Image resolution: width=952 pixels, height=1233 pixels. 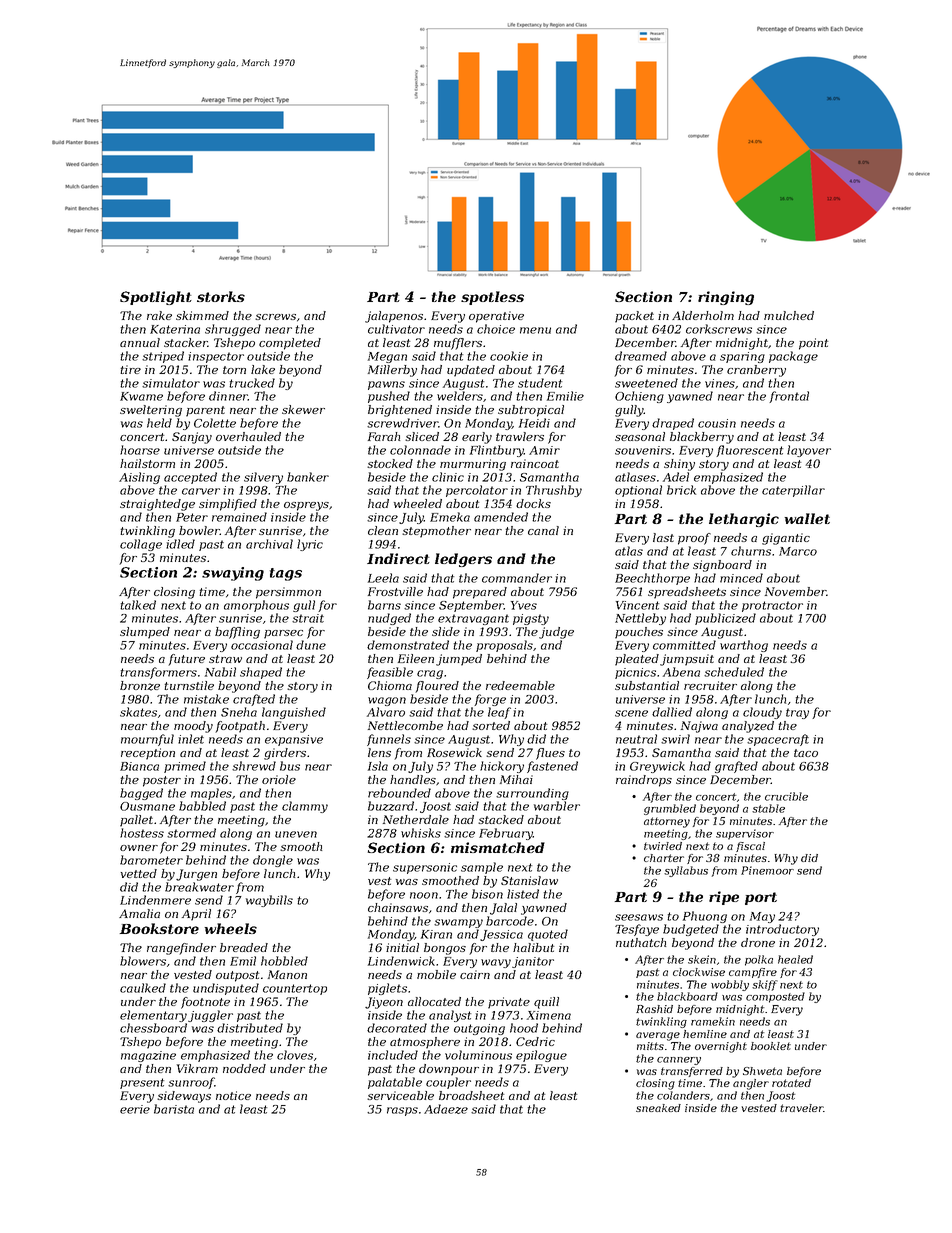 I want to click on lens, so click(x=379, y=752).
